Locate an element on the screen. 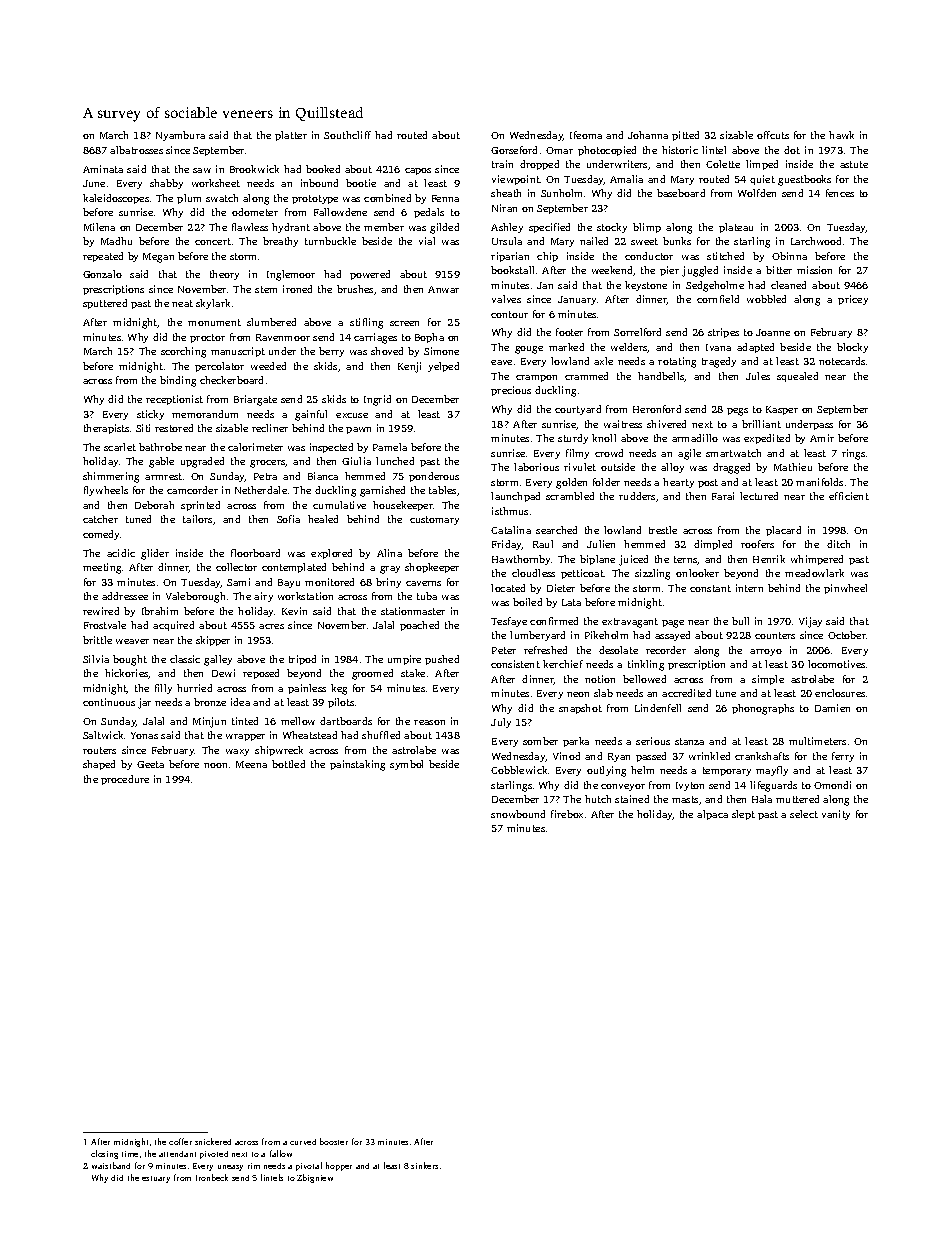  Sofia is located at coordinates (288, 519).
